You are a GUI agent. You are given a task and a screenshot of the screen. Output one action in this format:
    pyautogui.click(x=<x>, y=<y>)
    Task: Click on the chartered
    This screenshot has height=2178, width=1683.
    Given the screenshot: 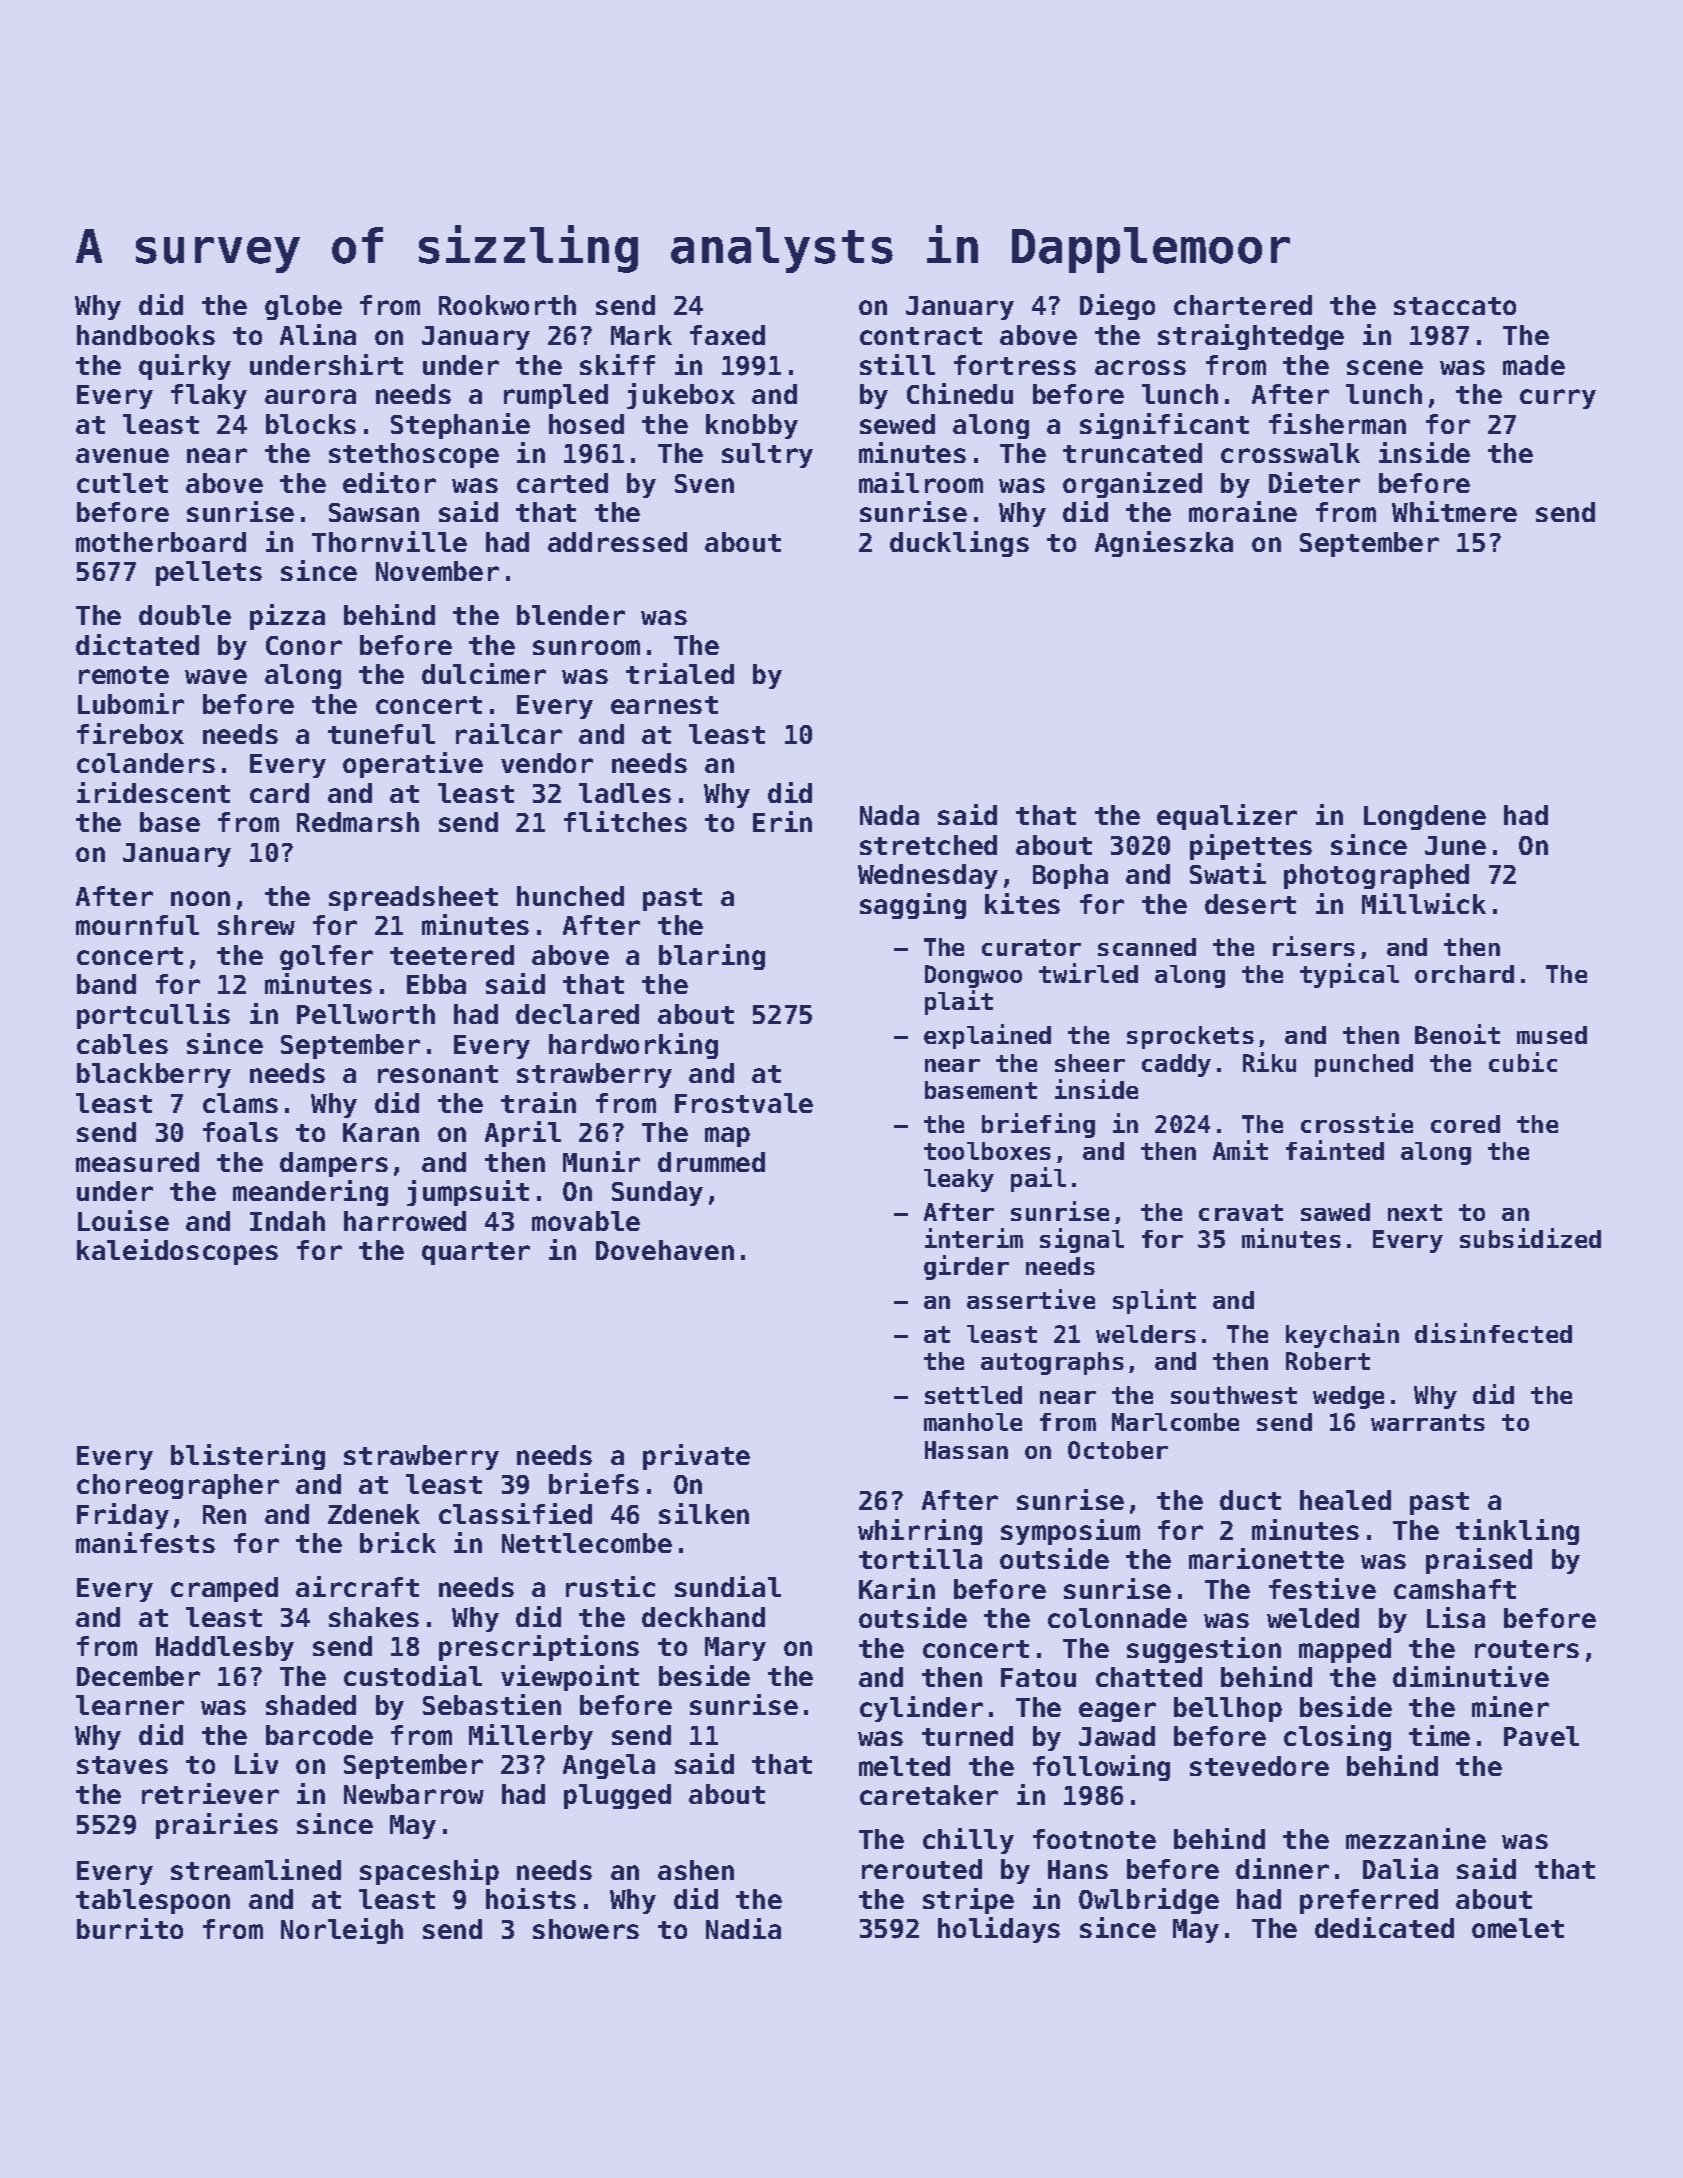 What is the action you would take?
    pyautogui.click(x=1243, y=305)
